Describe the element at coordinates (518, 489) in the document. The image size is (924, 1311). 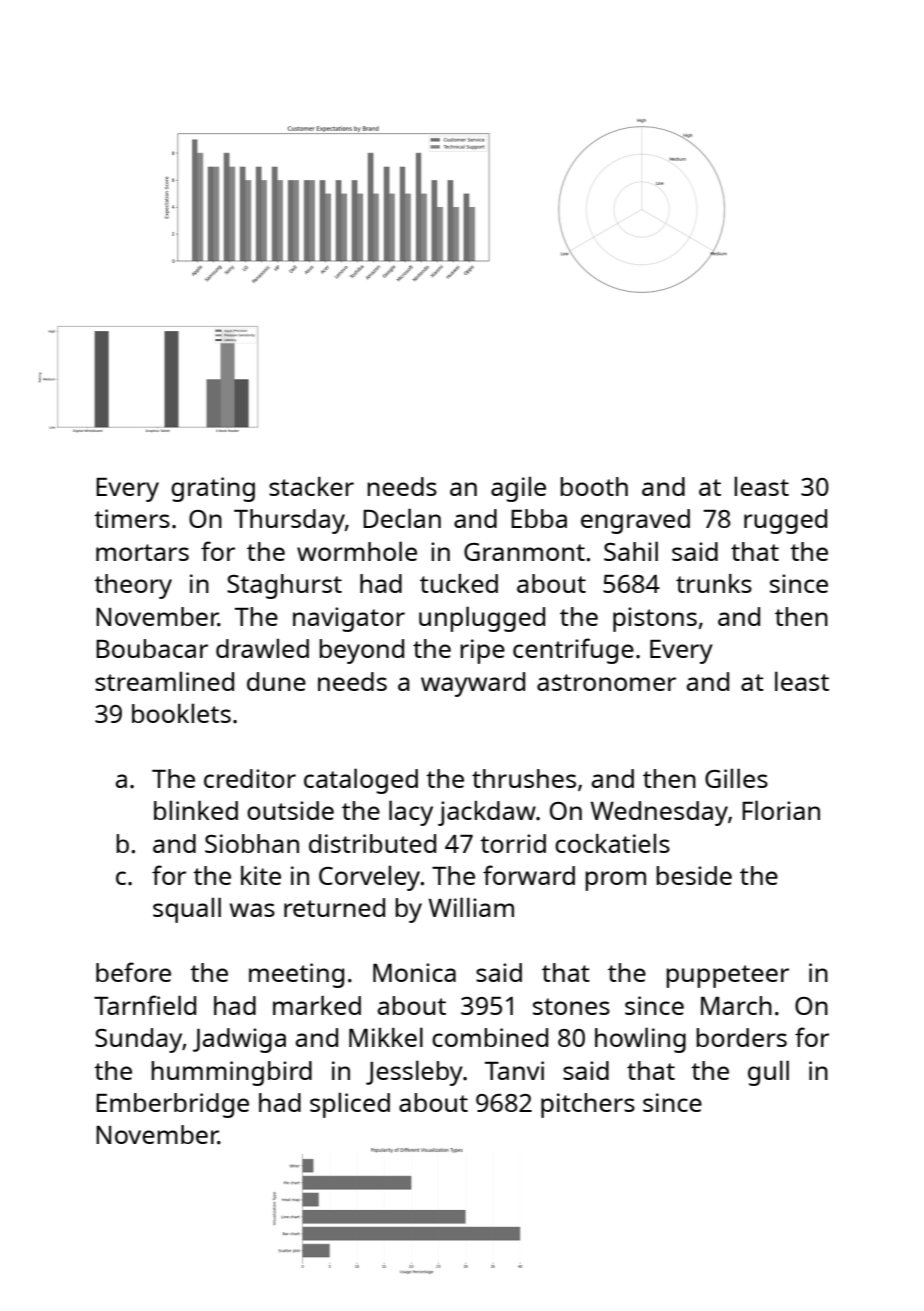
I see `agile` at that location.
